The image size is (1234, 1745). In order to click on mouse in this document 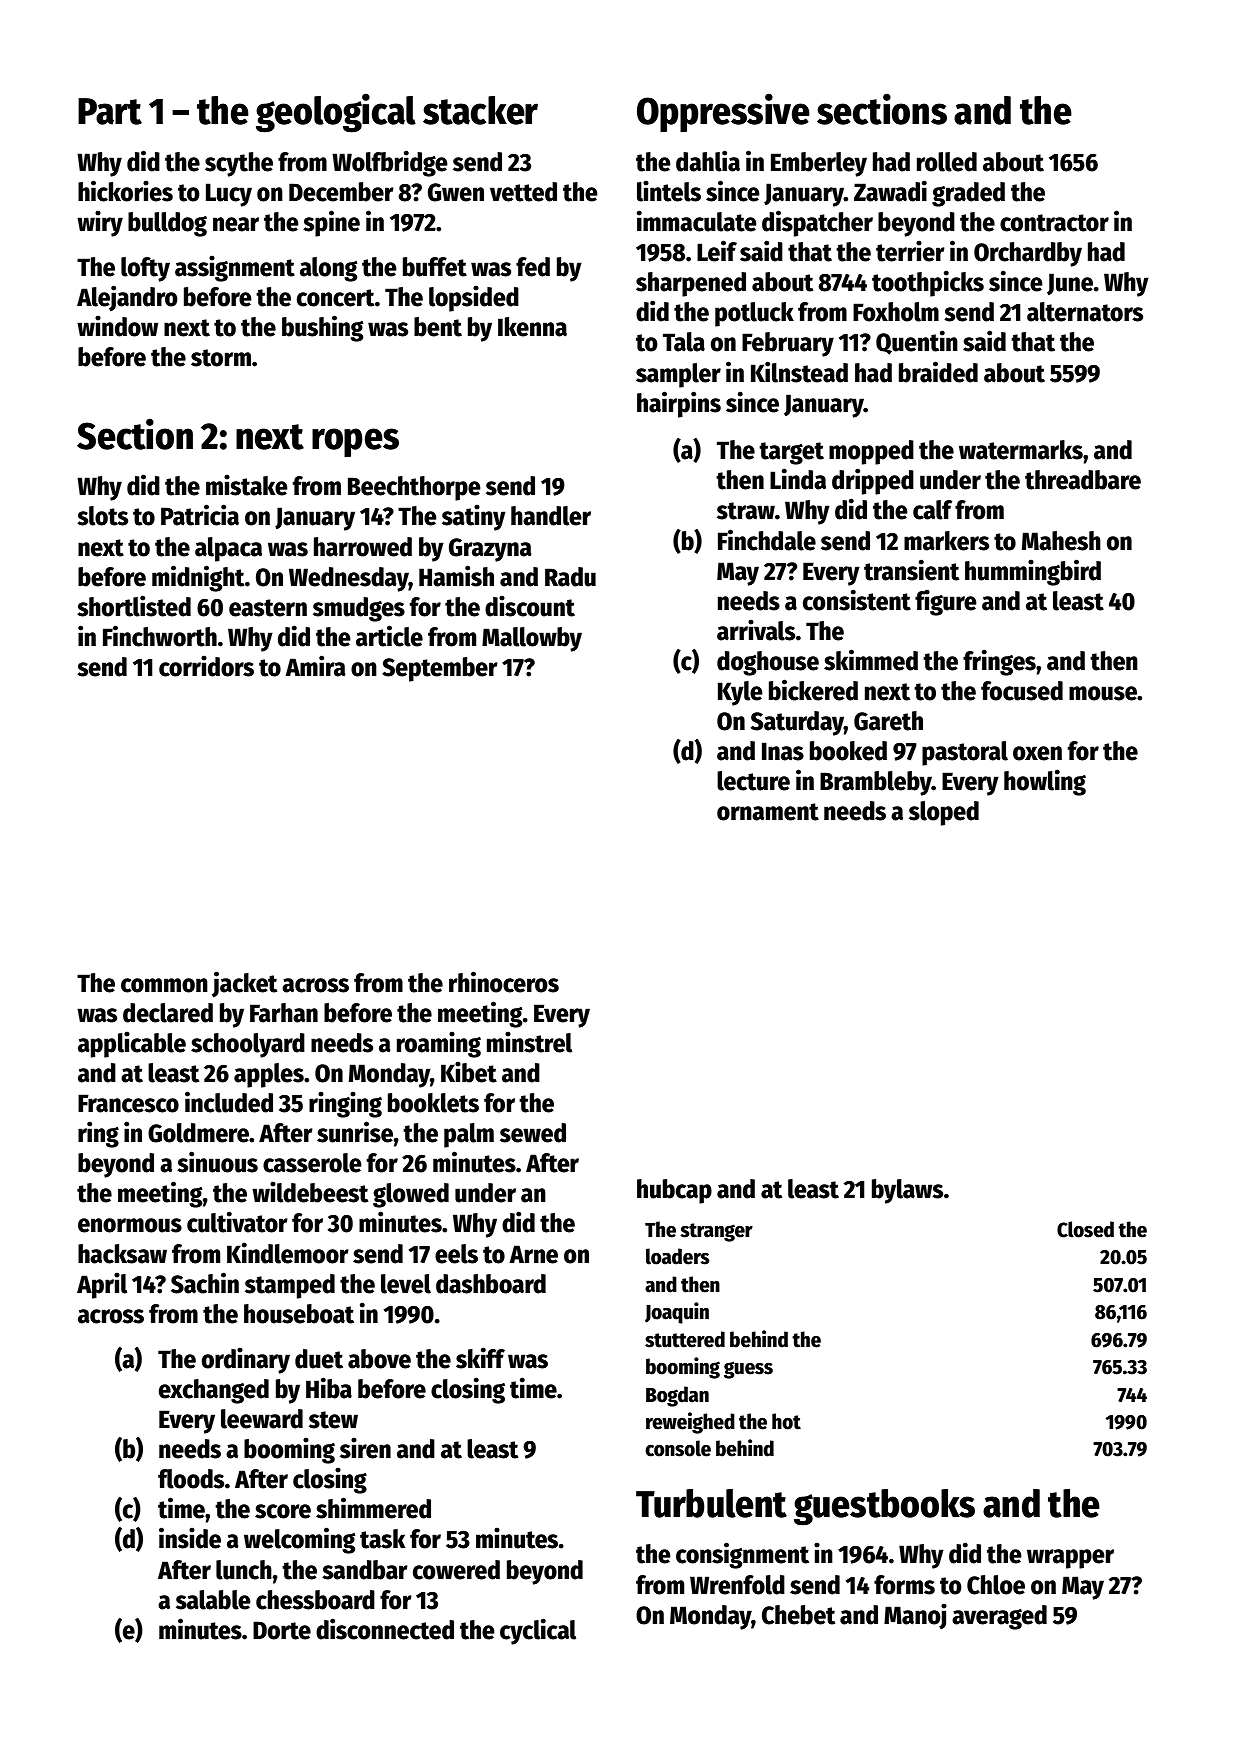, I will do `click(1103, 693)`.
